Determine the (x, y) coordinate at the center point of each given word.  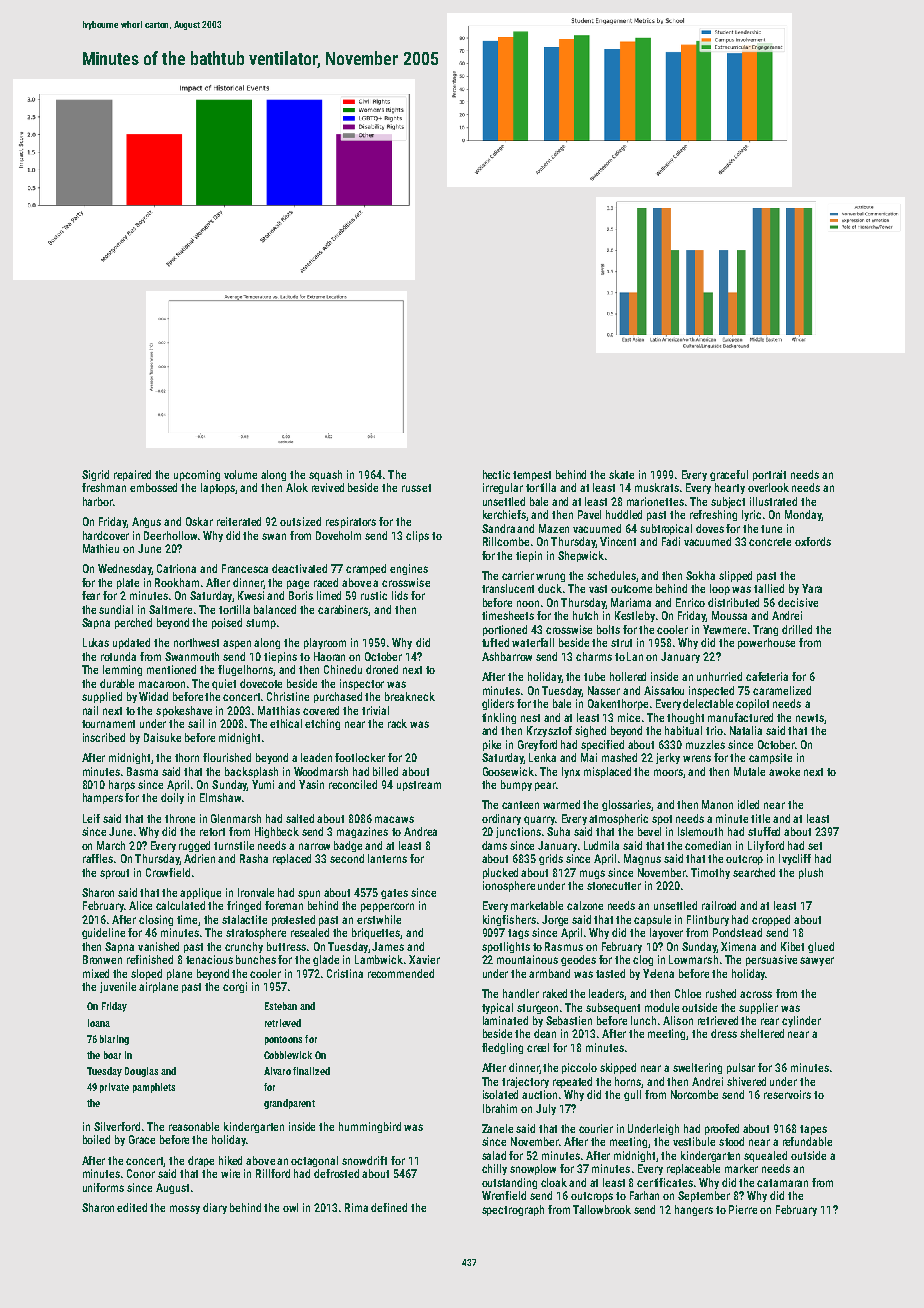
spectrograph (513, 1210)
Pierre (743, 1209)
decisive (798, 602)
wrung (550, 577)
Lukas (96, 642)
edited (132, 1207)
